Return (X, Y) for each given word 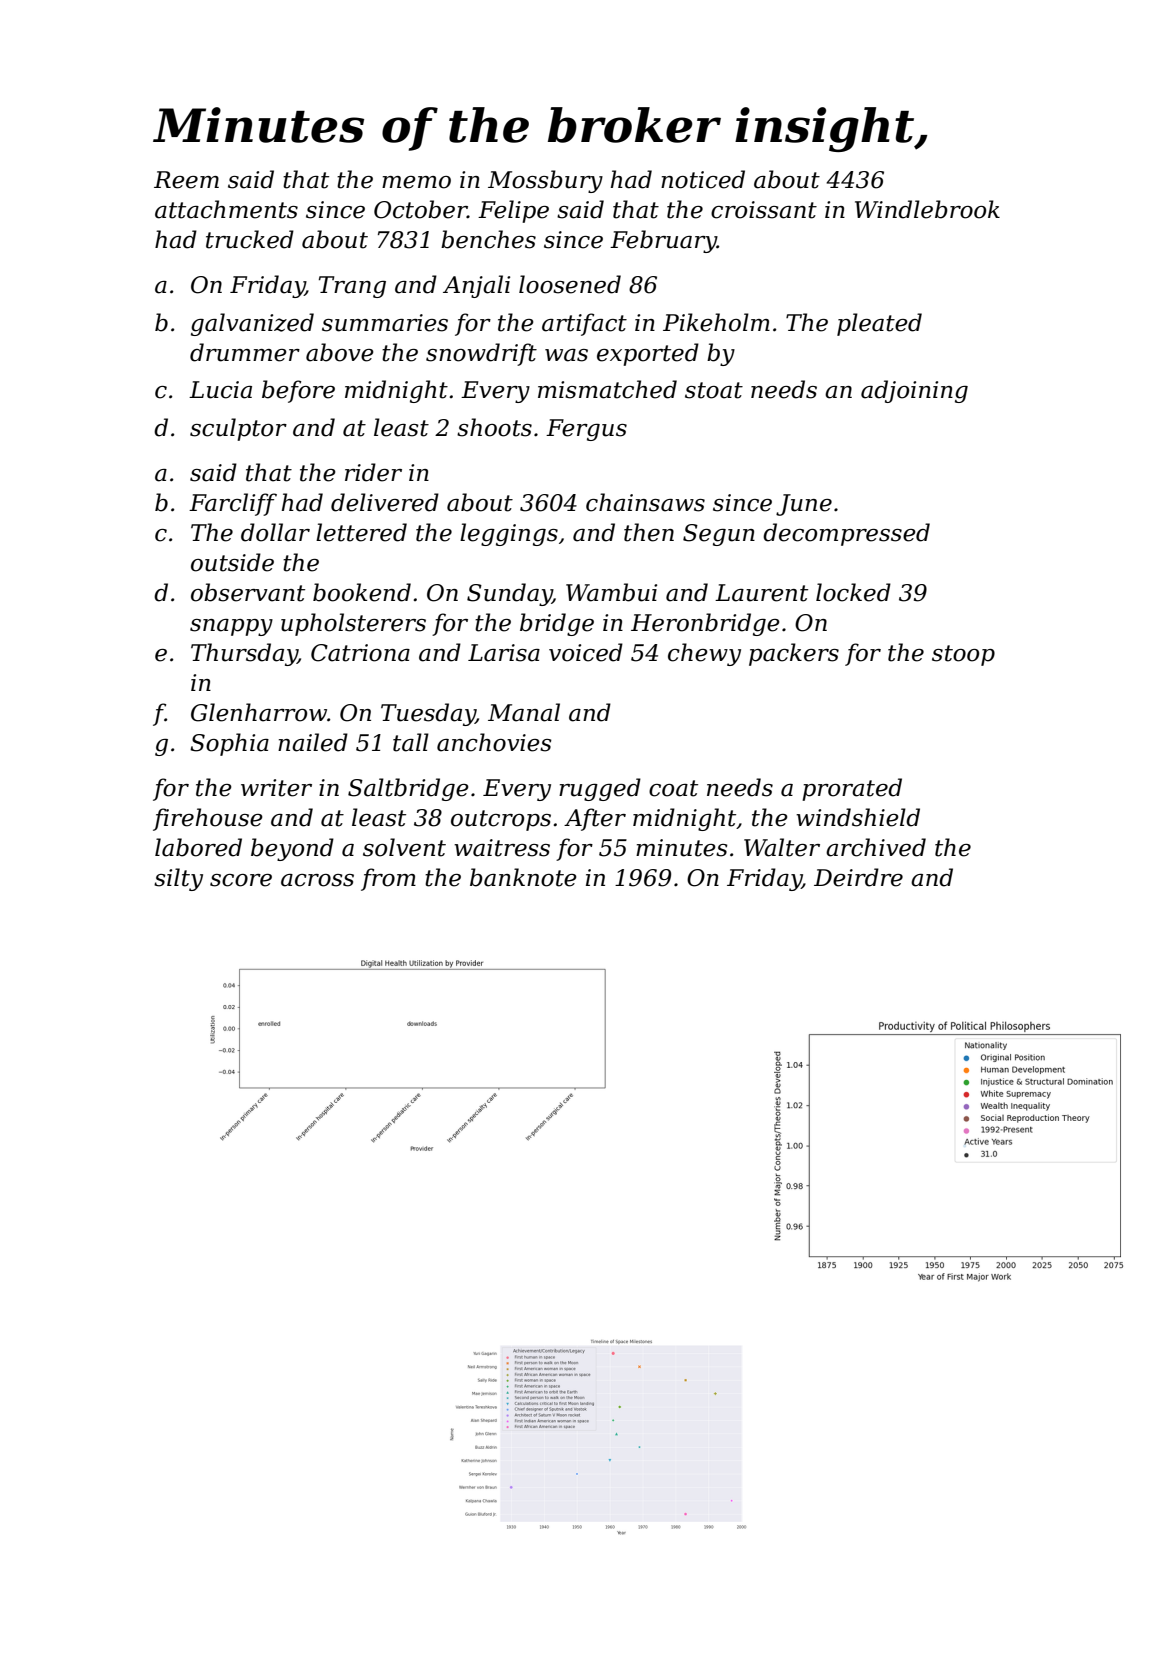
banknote (523, 877)
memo (416, 182)
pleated (879, 324)
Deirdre (858, 877)
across (317, 880)
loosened (570, 284)
